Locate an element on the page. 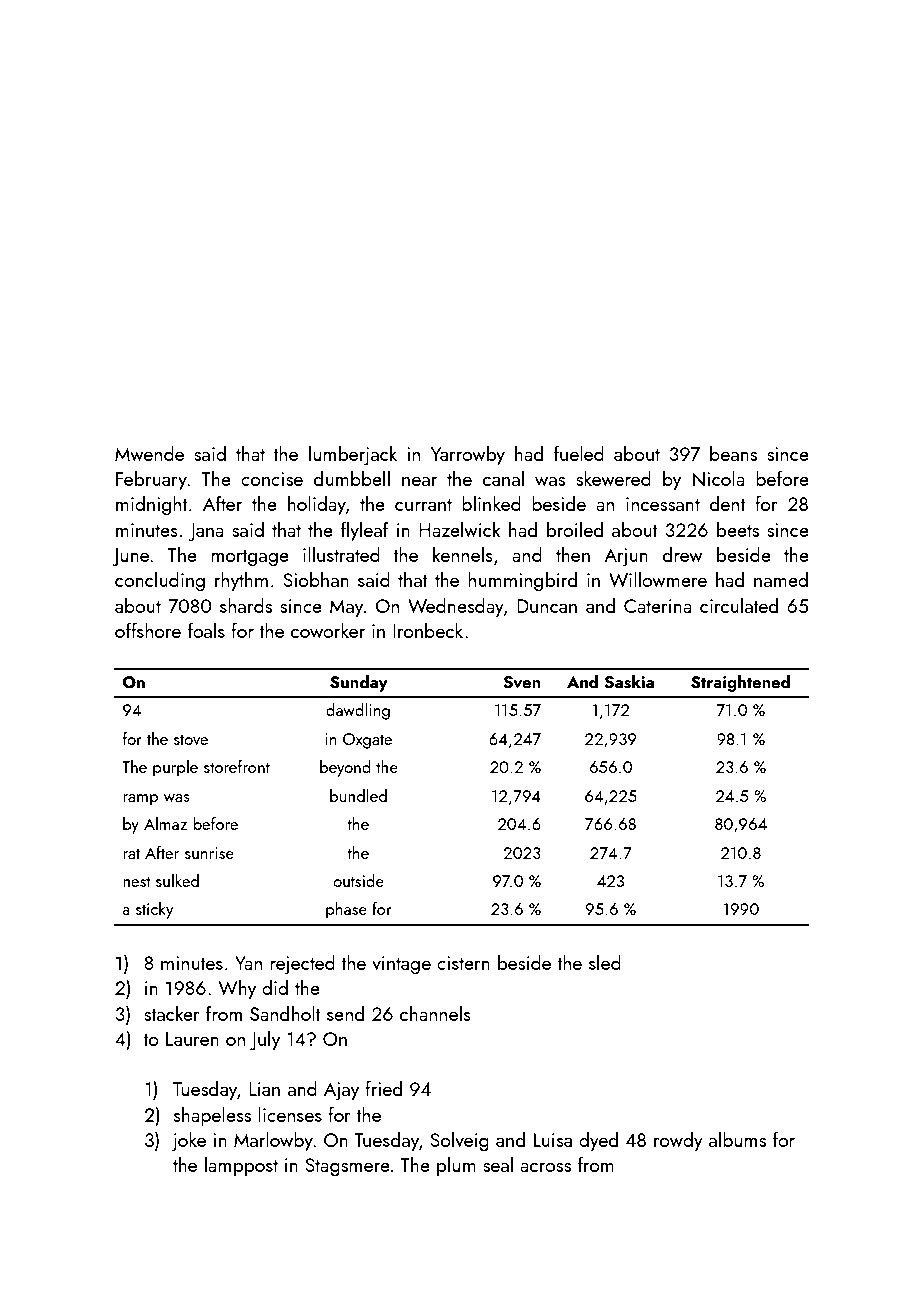 The width and height of the image is (924, 1314). lamppost is located at coordinates (241, 1166).
